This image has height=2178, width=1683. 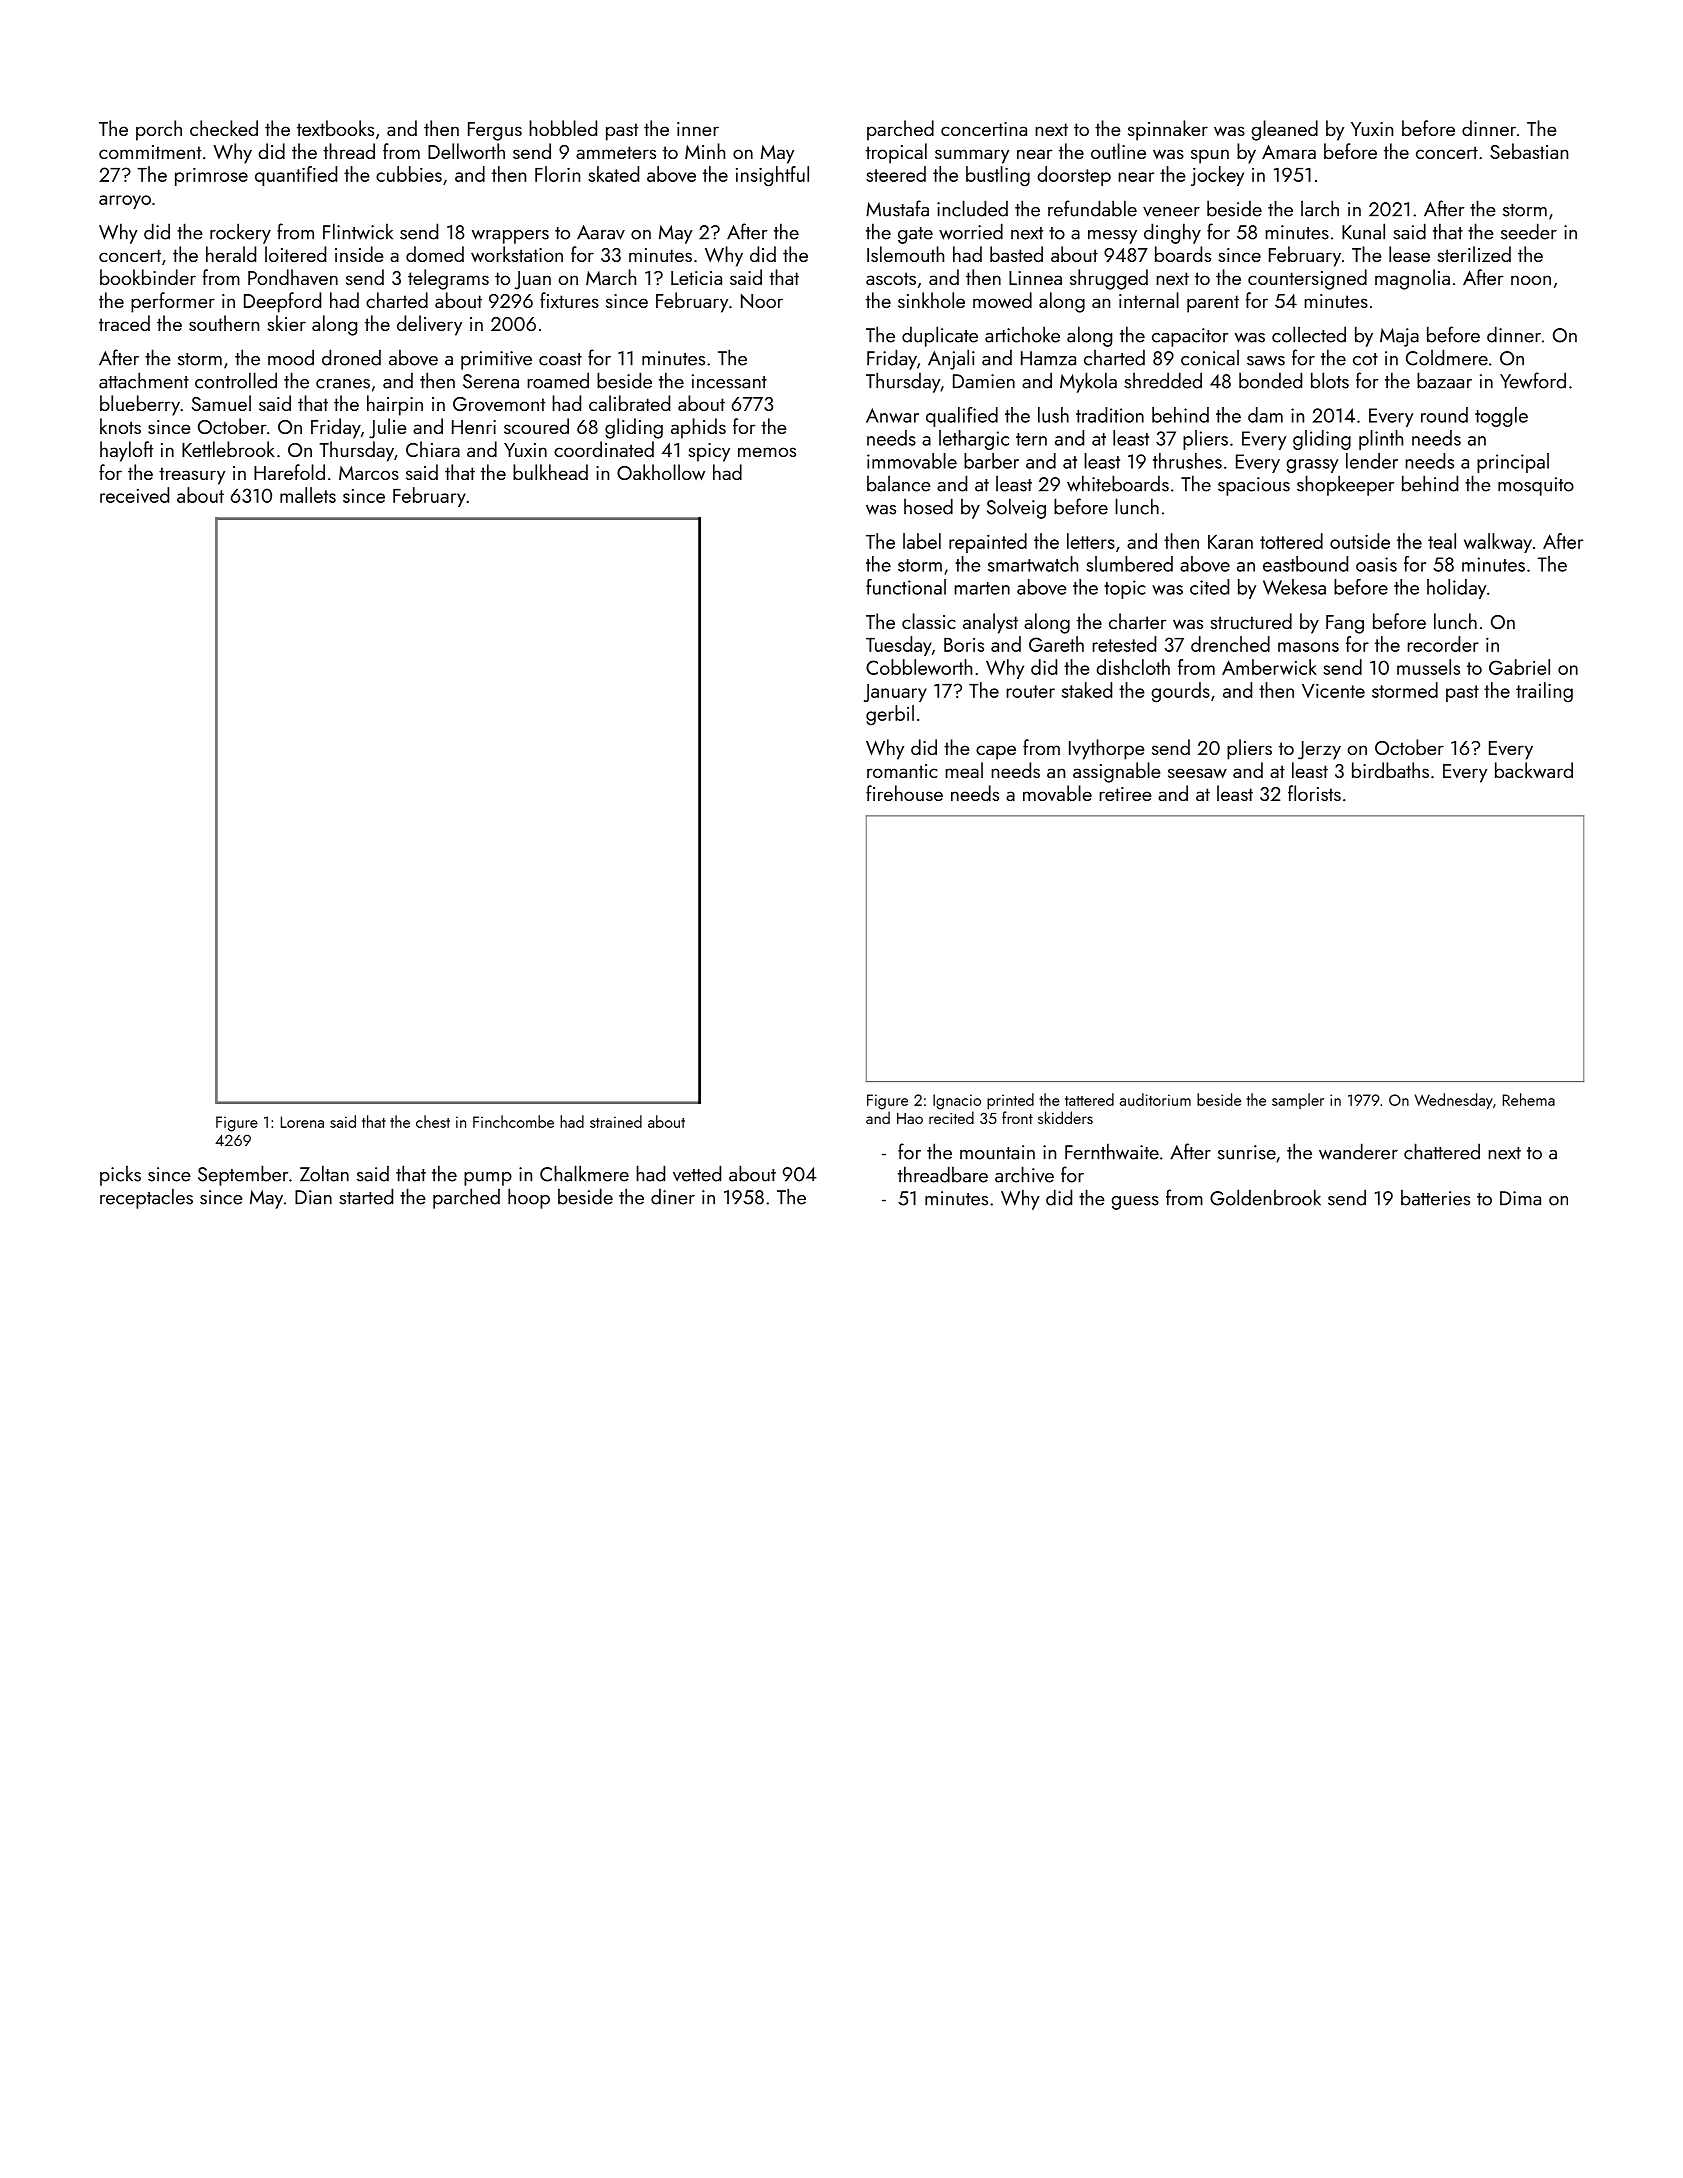 What do you see at coordinates (673, 1196) in the image?
I see `diner` at bounding box center [673, 1196].
